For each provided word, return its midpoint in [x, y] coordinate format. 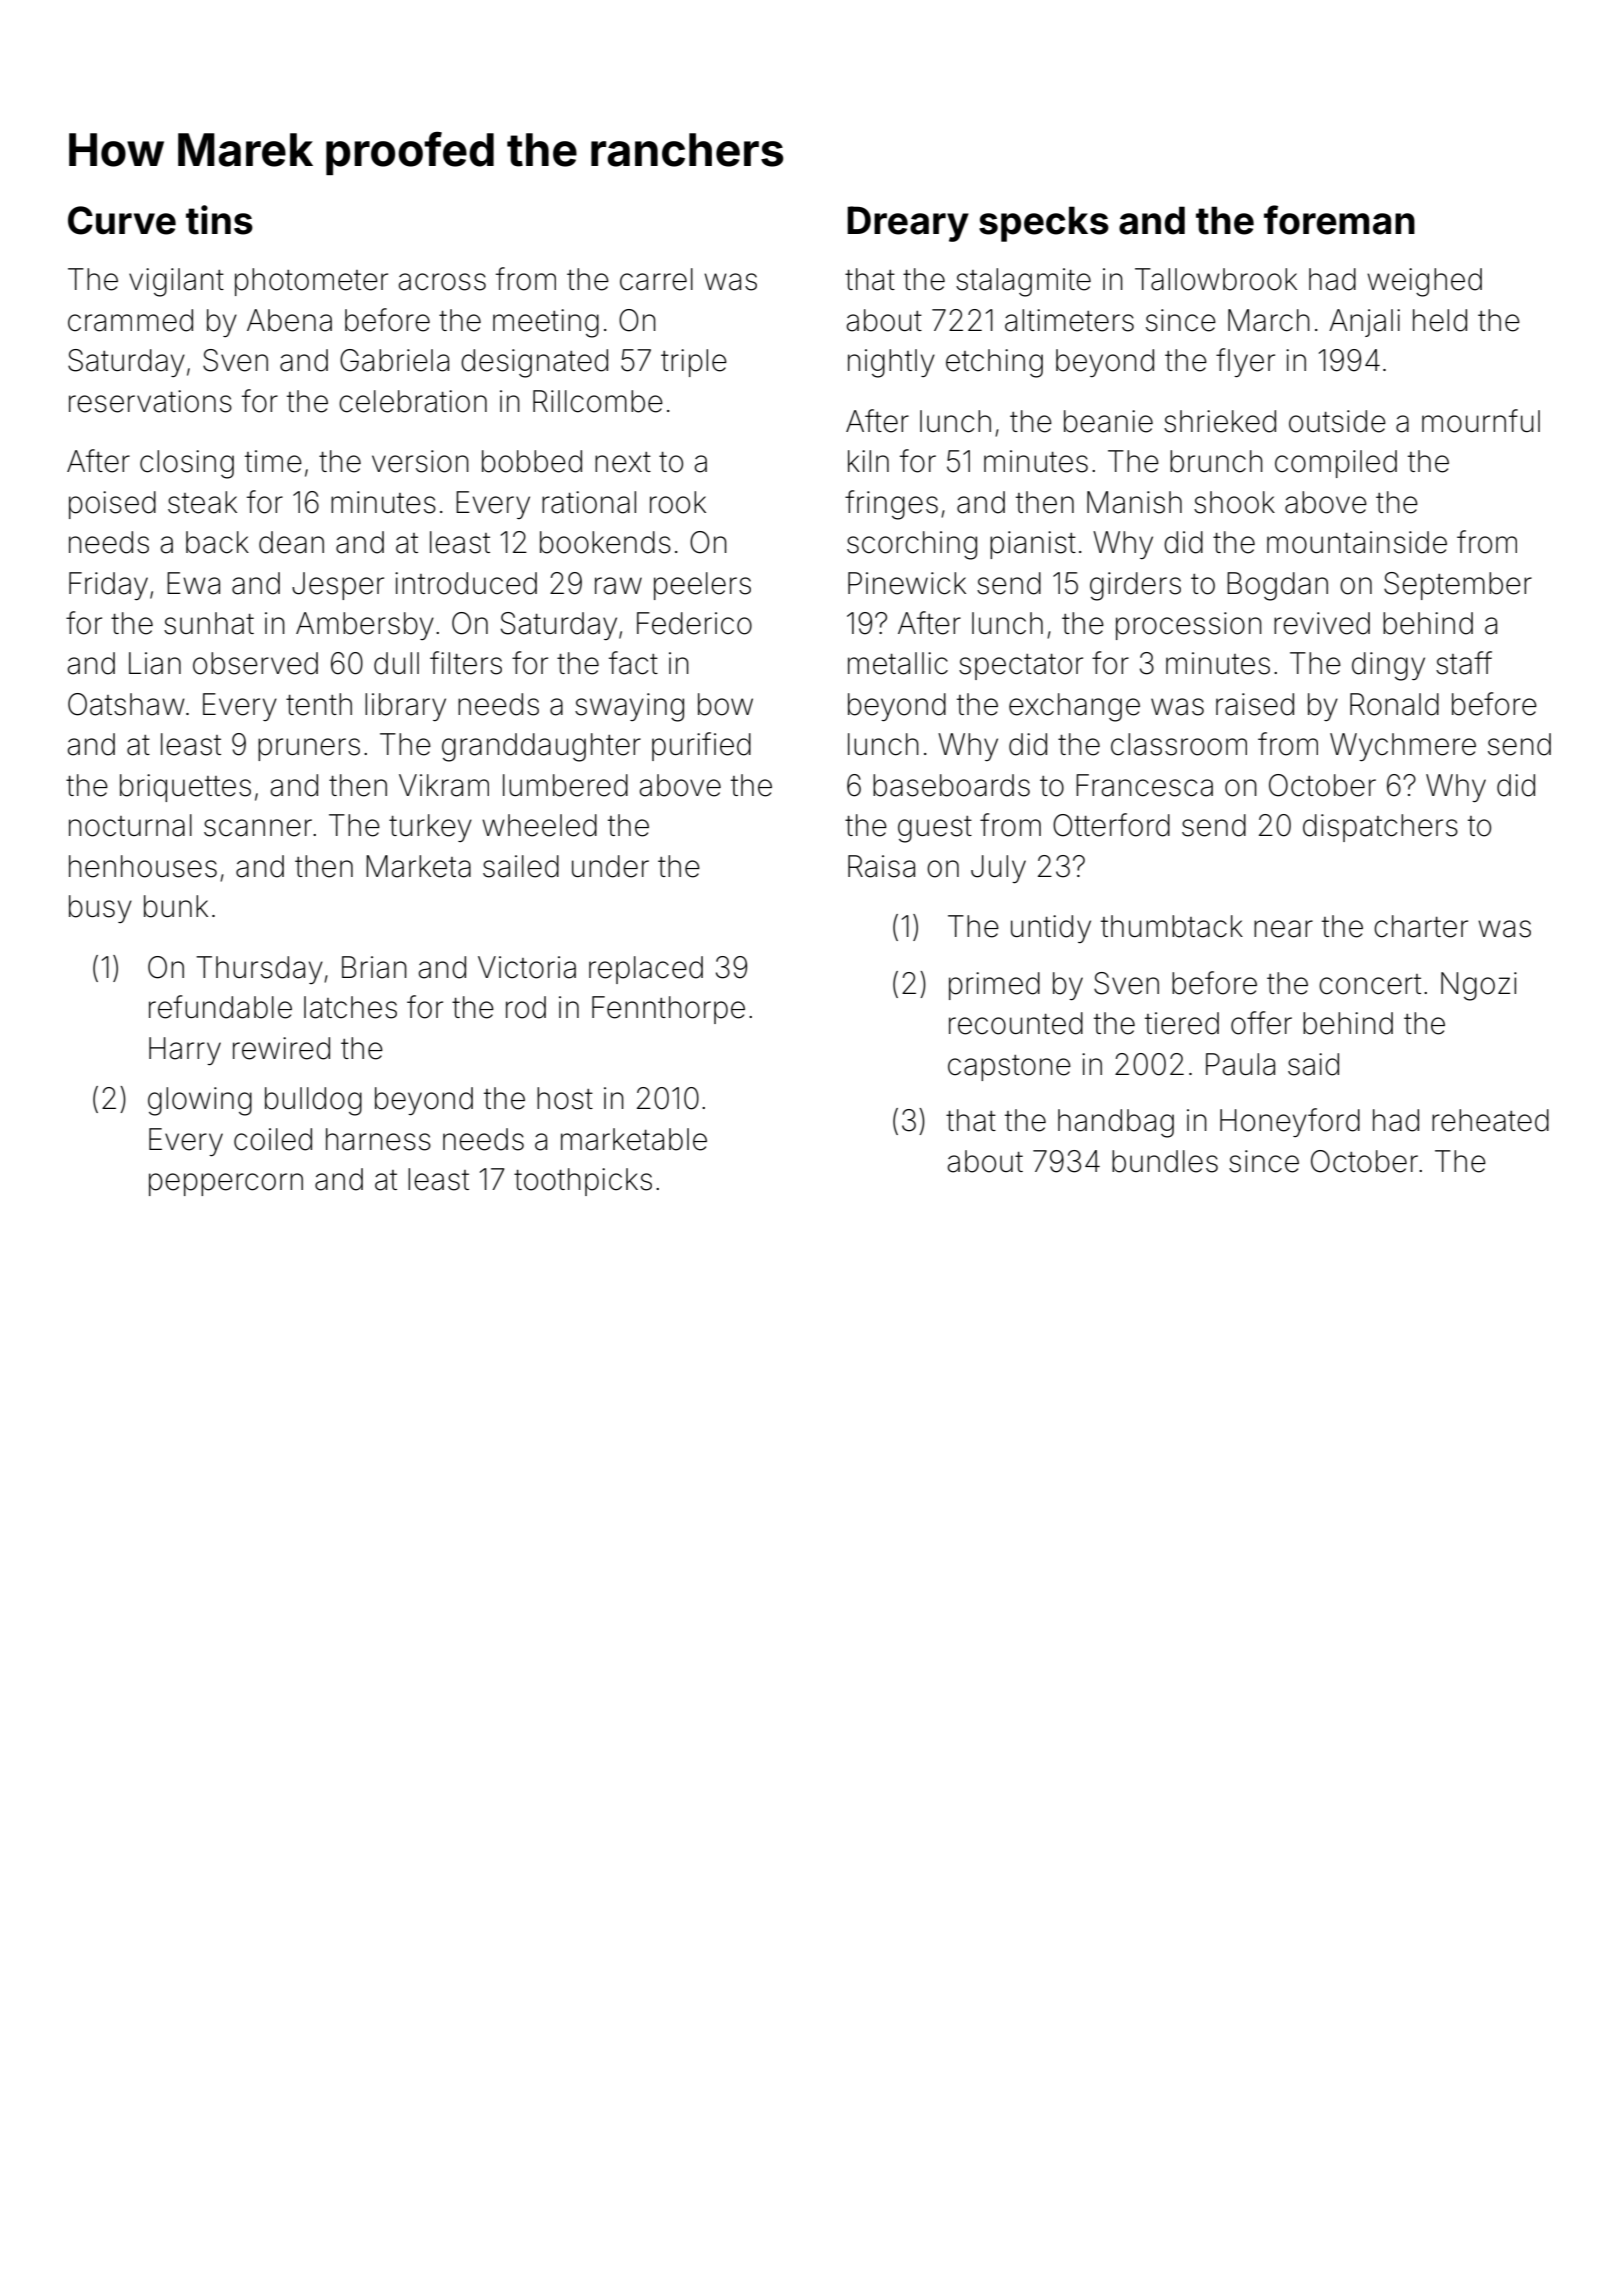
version [420, 461]
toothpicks [583, 1182]
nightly [891, 363]
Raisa [881, 866]
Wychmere [1403, 747]
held [1440, 320]
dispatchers [1380, 828]
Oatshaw [126, 704]
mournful [1481, 421]
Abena [289, 320]
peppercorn [226, 1184]
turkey [430, 828]
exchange [1074, 707]
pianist [1033, 545]
